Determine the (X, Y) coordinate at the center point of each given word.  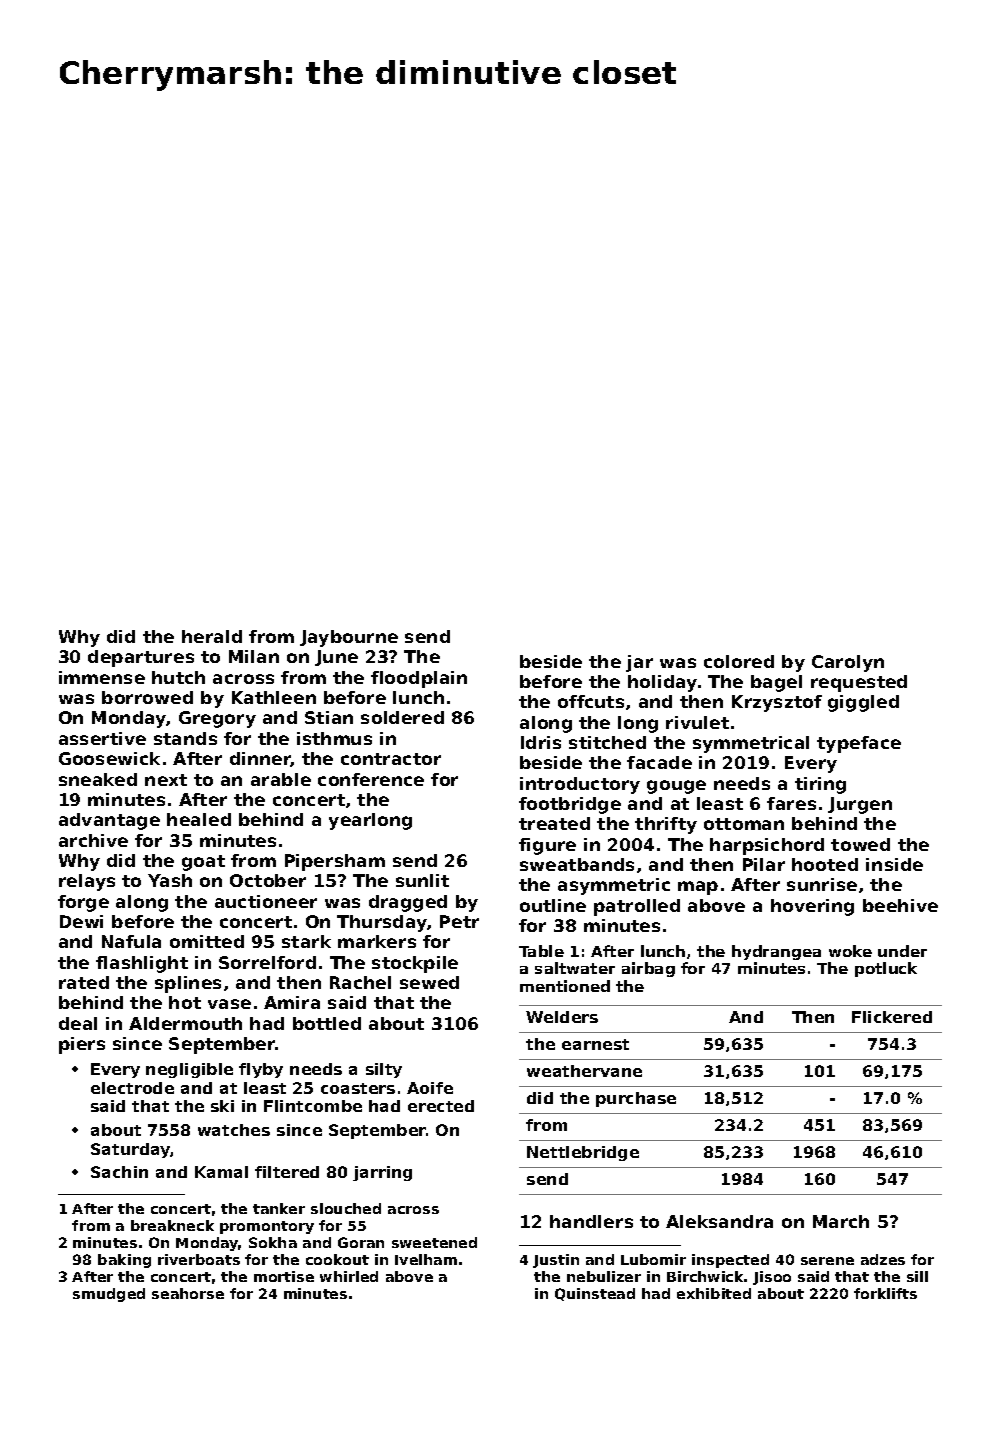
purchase (636, 1099)
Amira (292, 1002)
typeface (859, 744)
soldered (402, 717)
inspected (730, 1261)
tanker (279, 1208)
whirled (349, 1276)
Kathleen (274, 697)
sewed (429, 982)
